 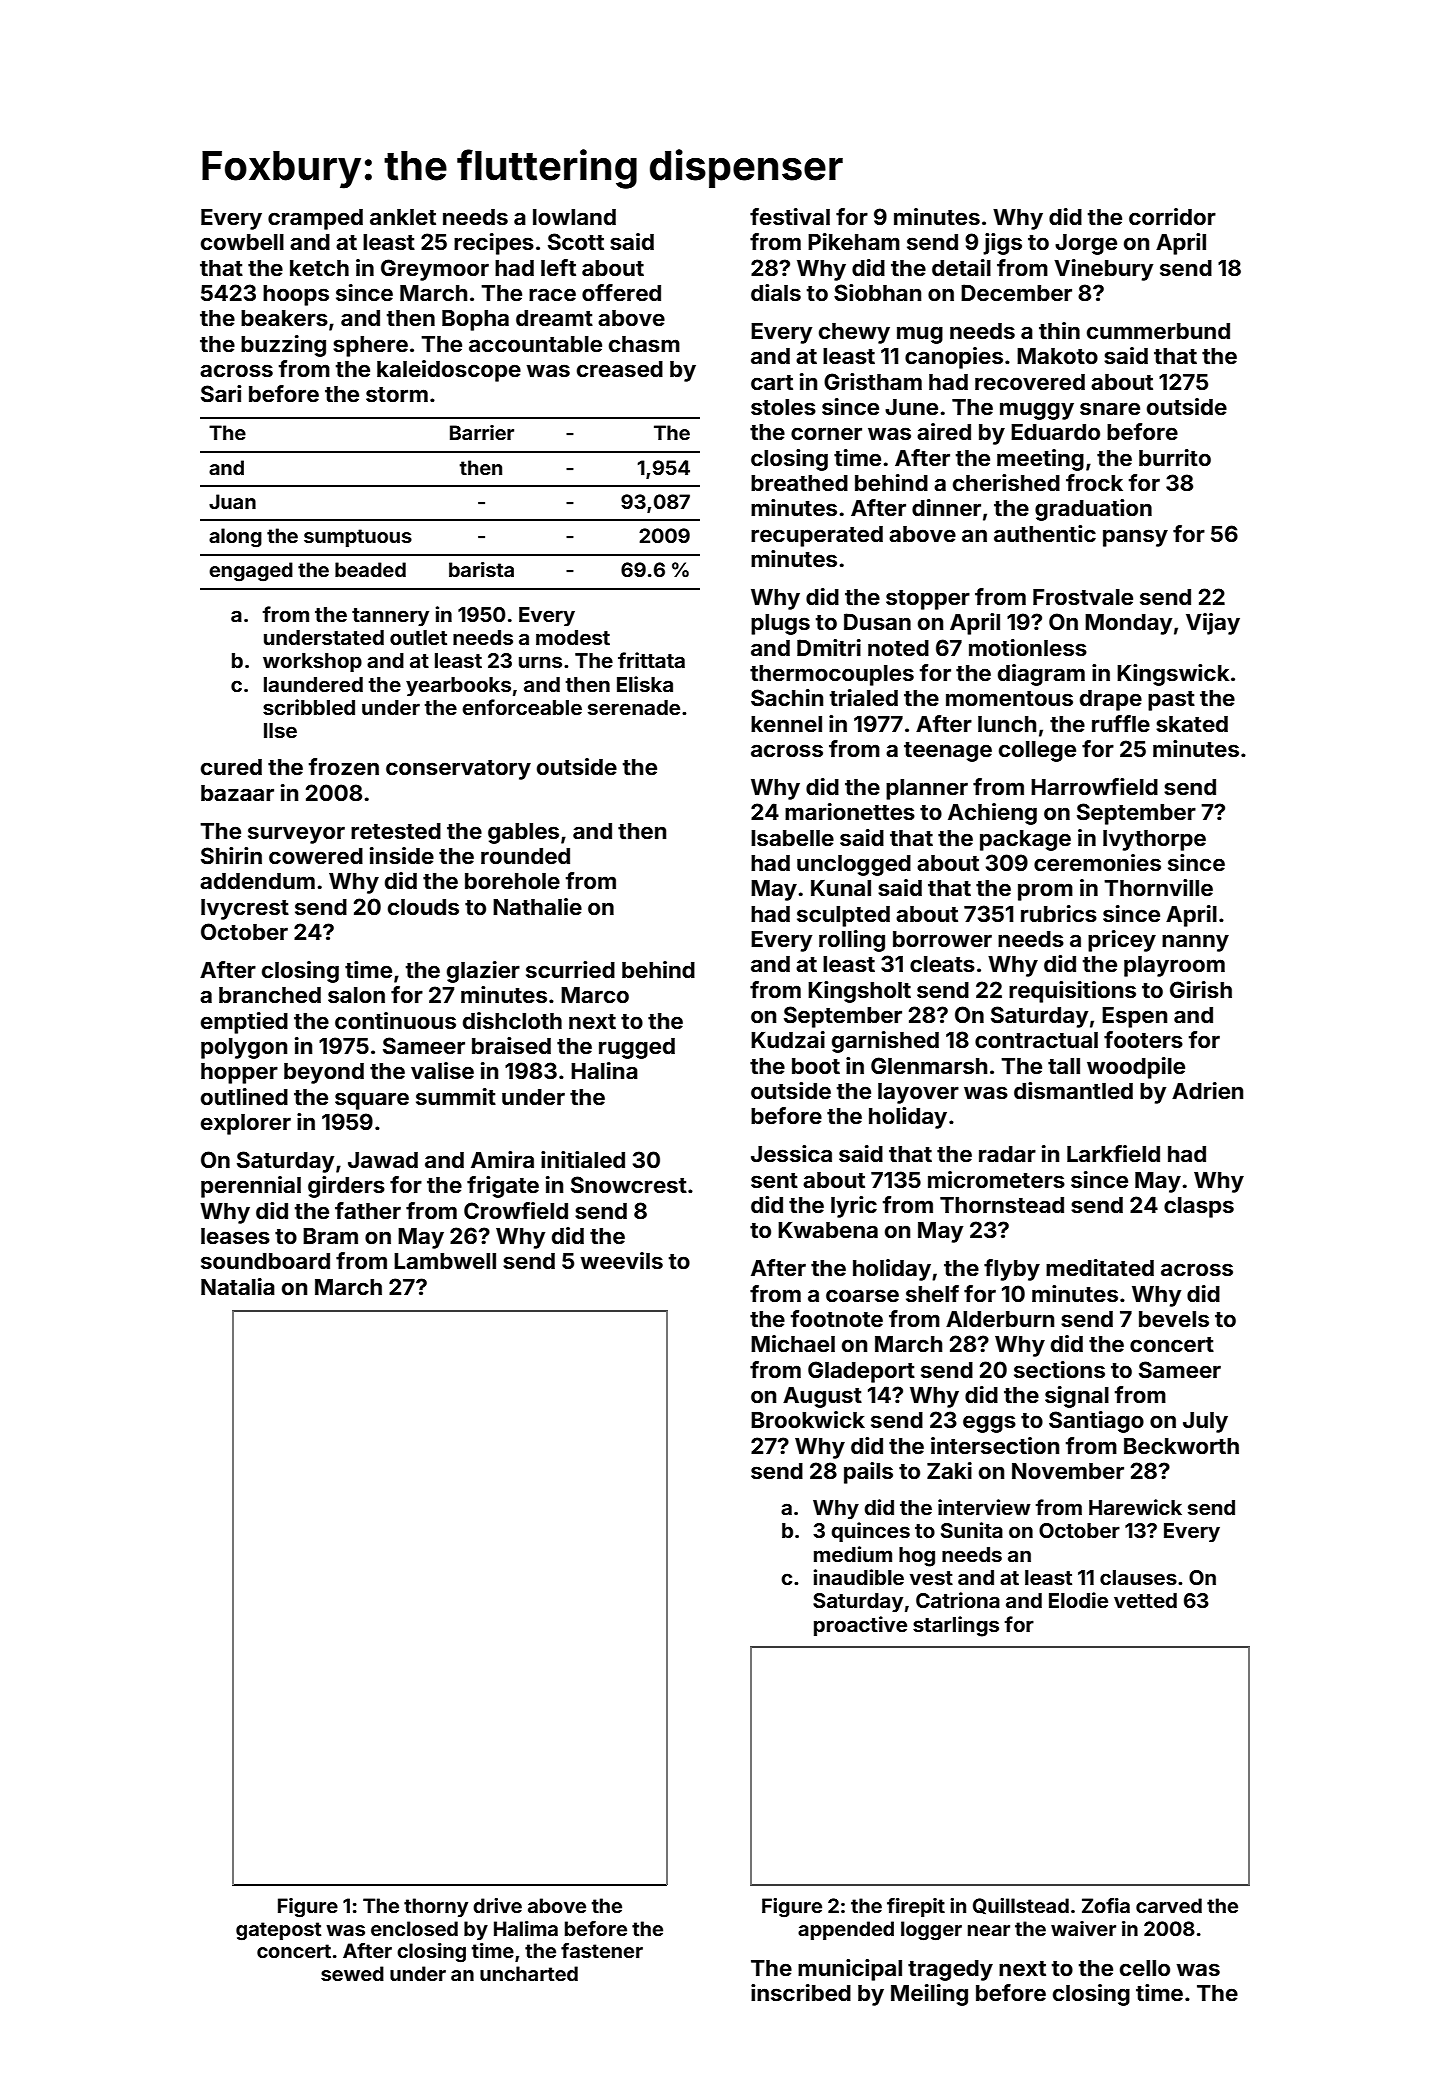 What do you see at coordinates (574, 217) in the screenshot?
I see `lowland` at bounding box center [574, 217].
